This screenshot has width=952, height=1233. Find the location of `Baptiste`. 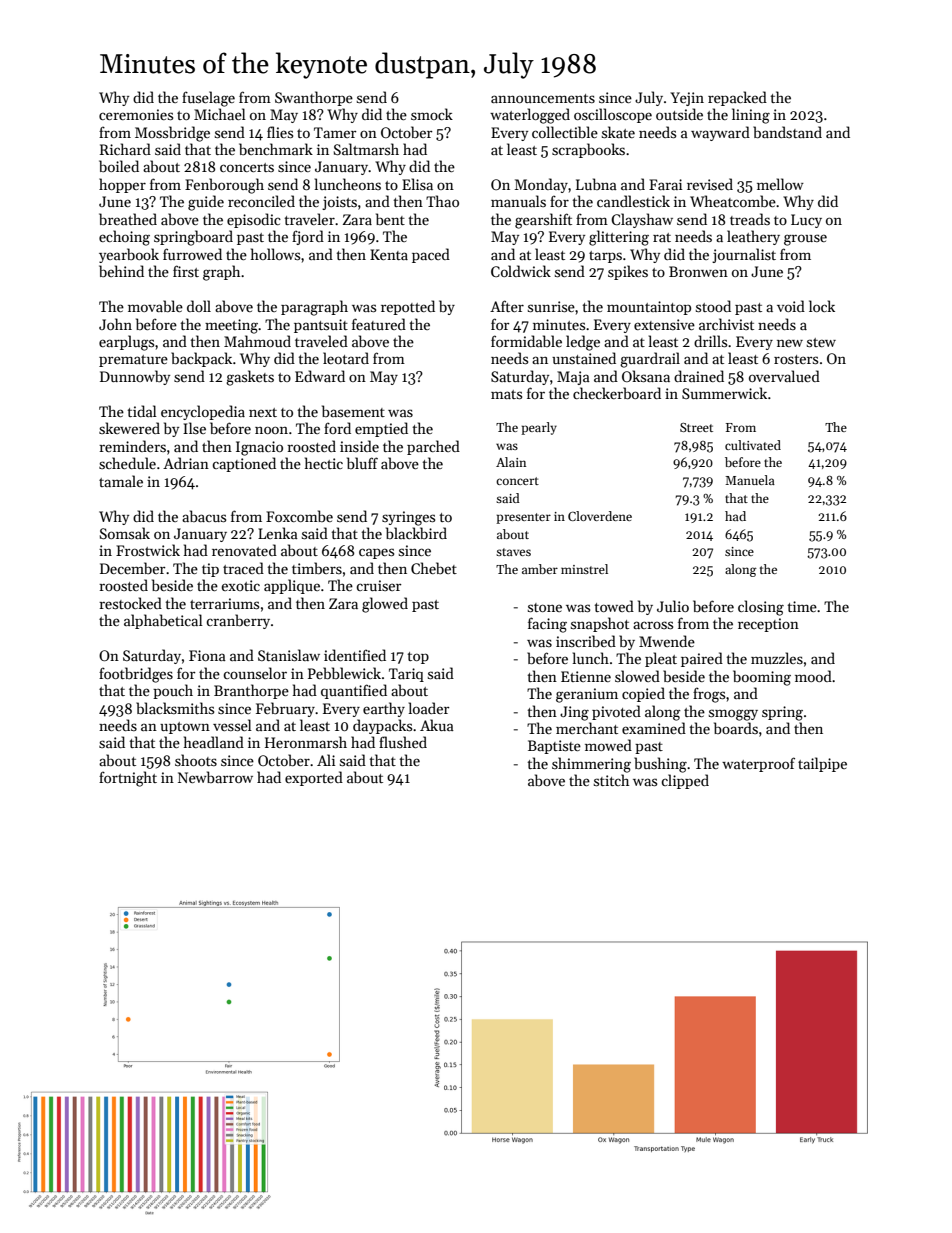

Baptiste is located at coordinates (554, 747).
